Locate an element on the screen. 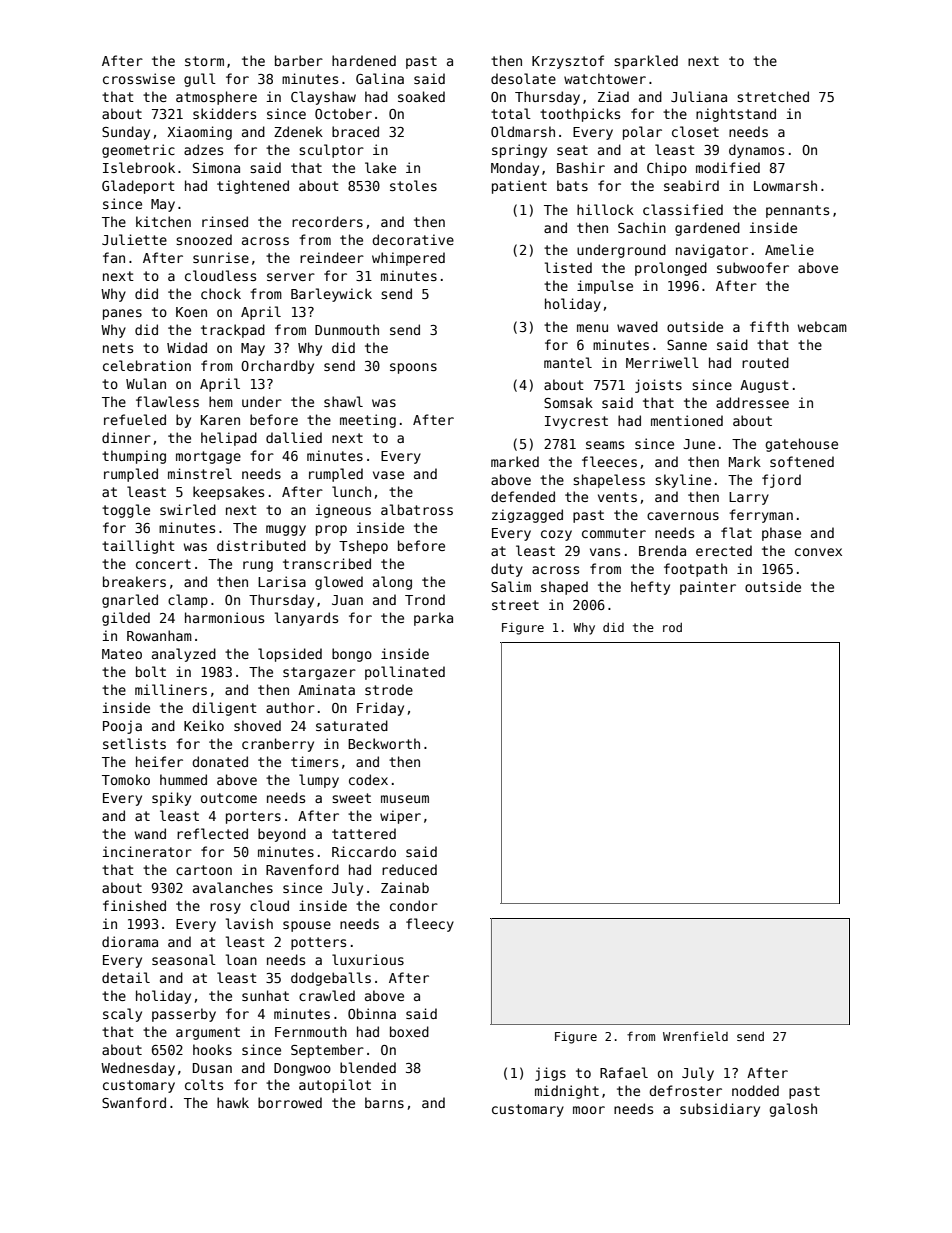 Image resolution: width=952 pixels, height=1233 pixels. moor is located at coordinates (589, 1110).
